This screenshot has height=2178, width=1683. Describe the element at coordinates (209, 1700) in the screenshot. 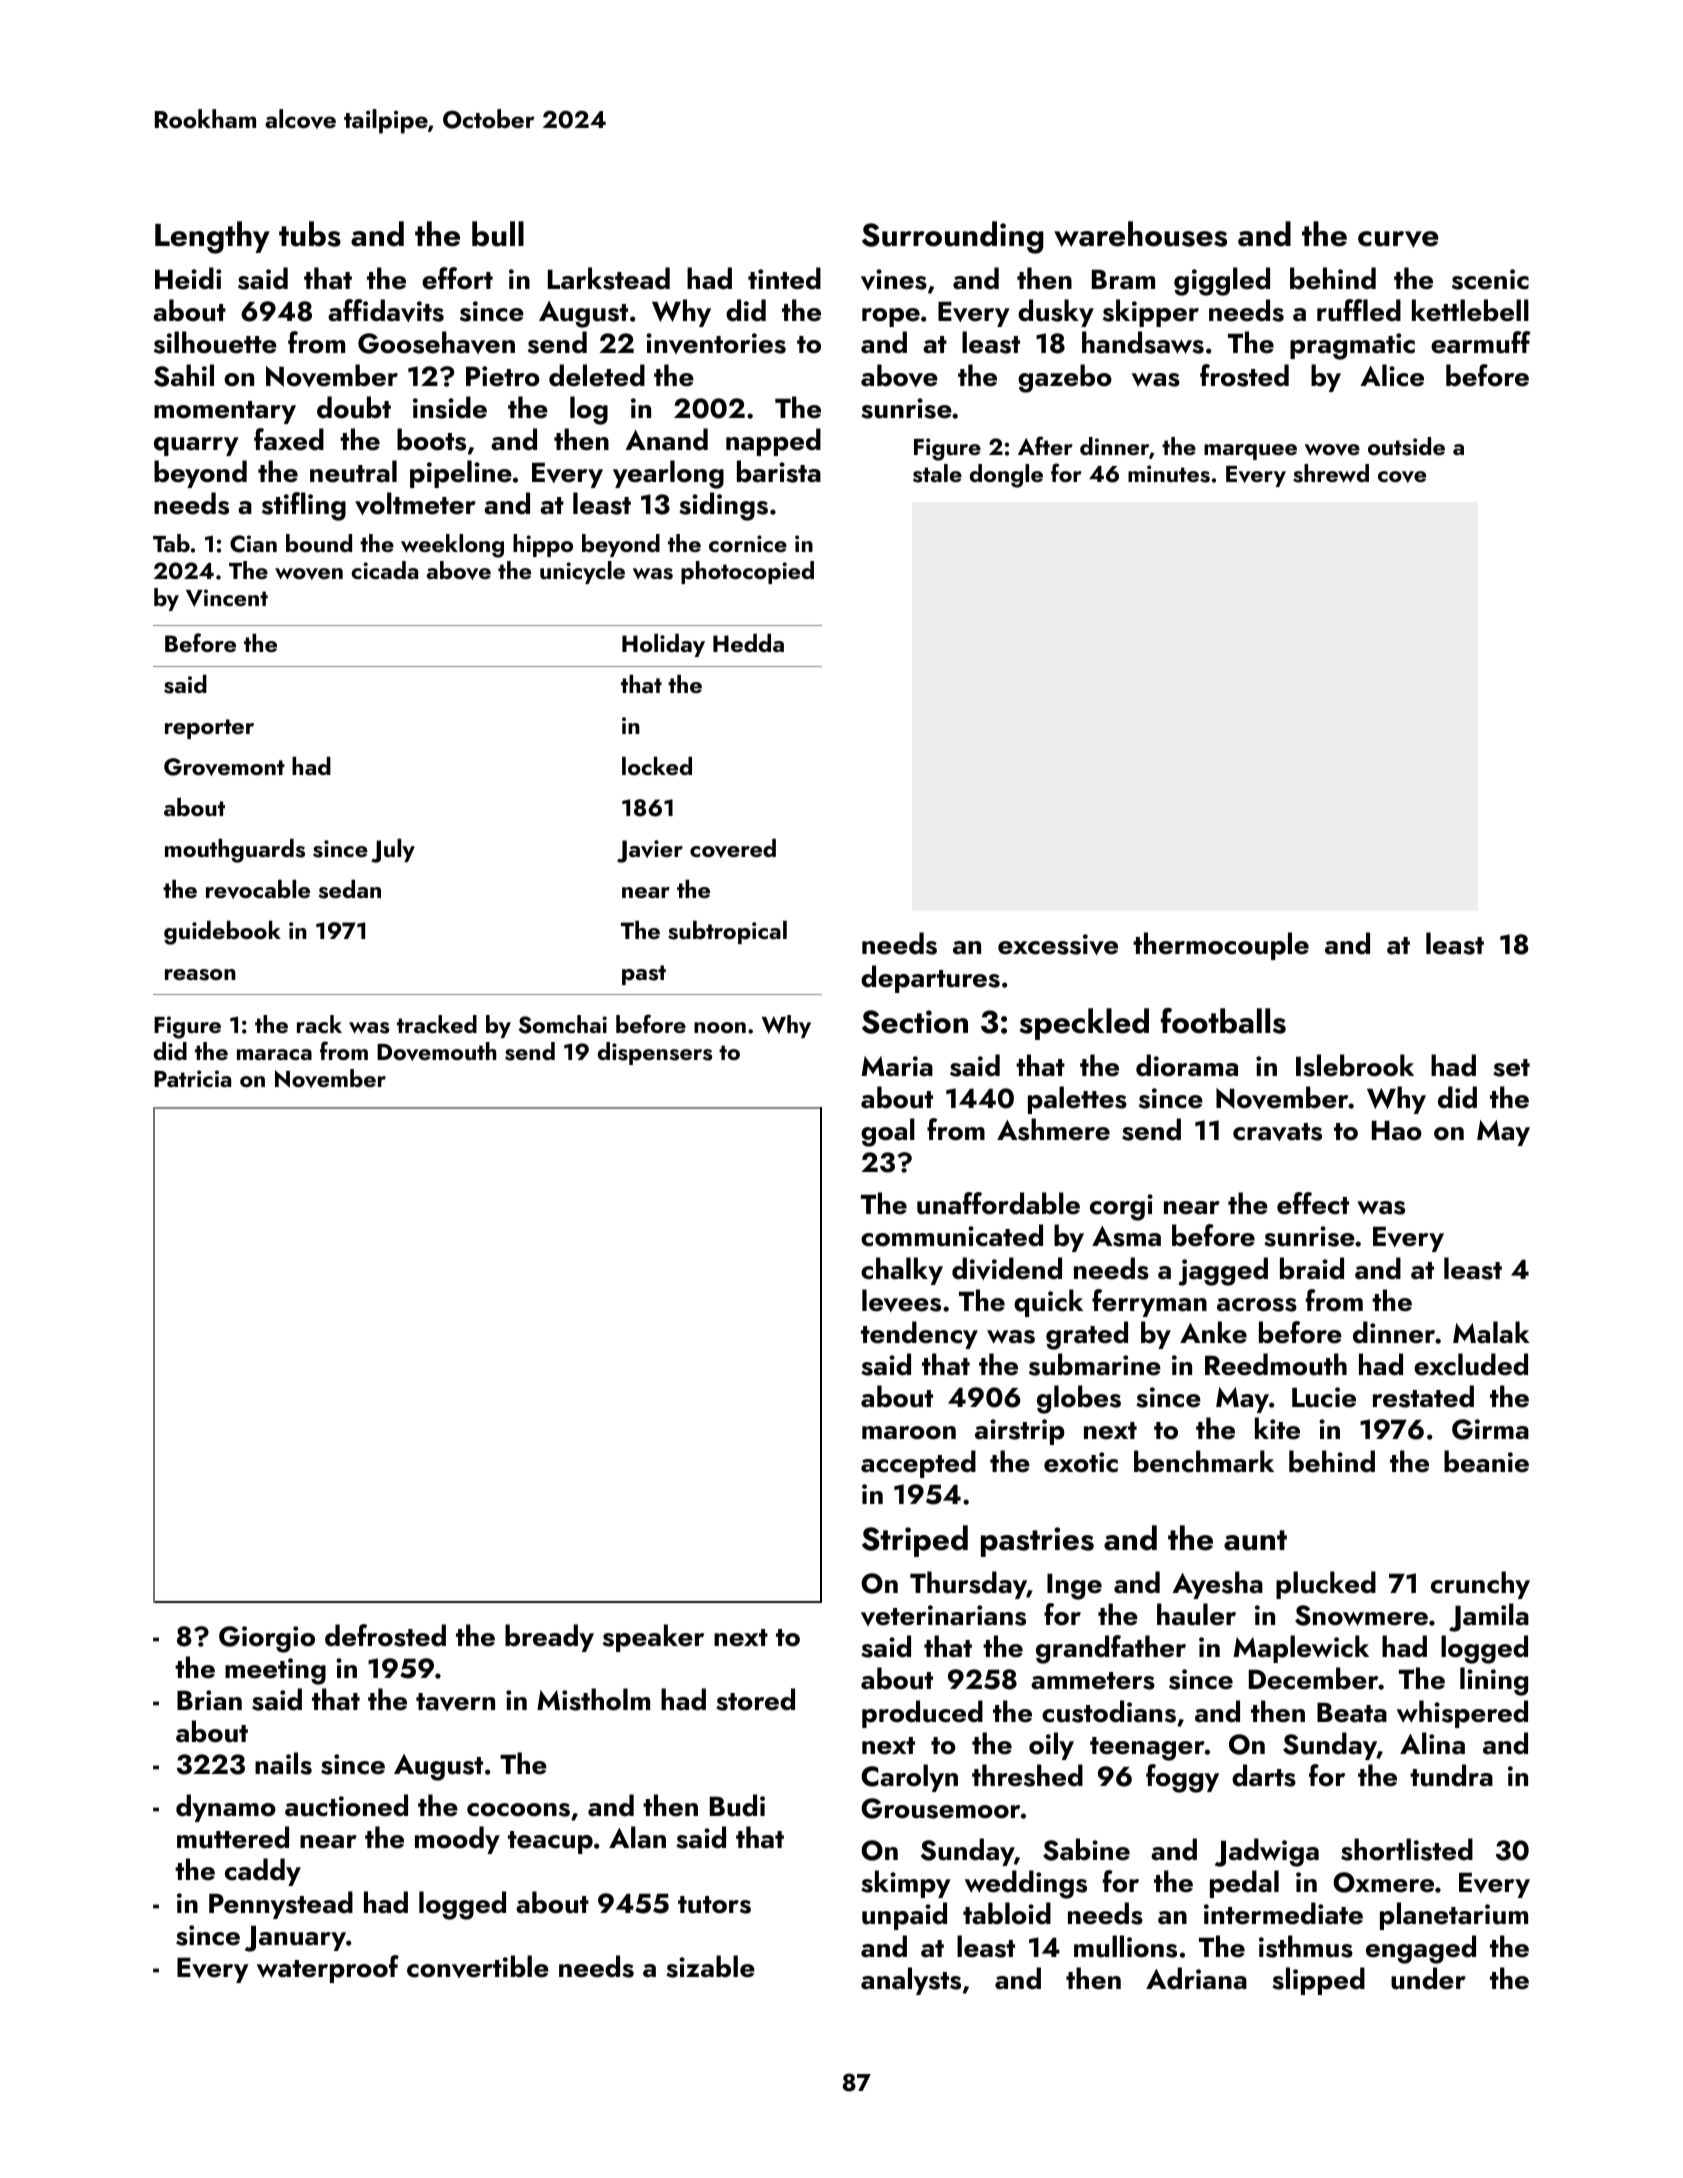

I see `Brian` at that location.
